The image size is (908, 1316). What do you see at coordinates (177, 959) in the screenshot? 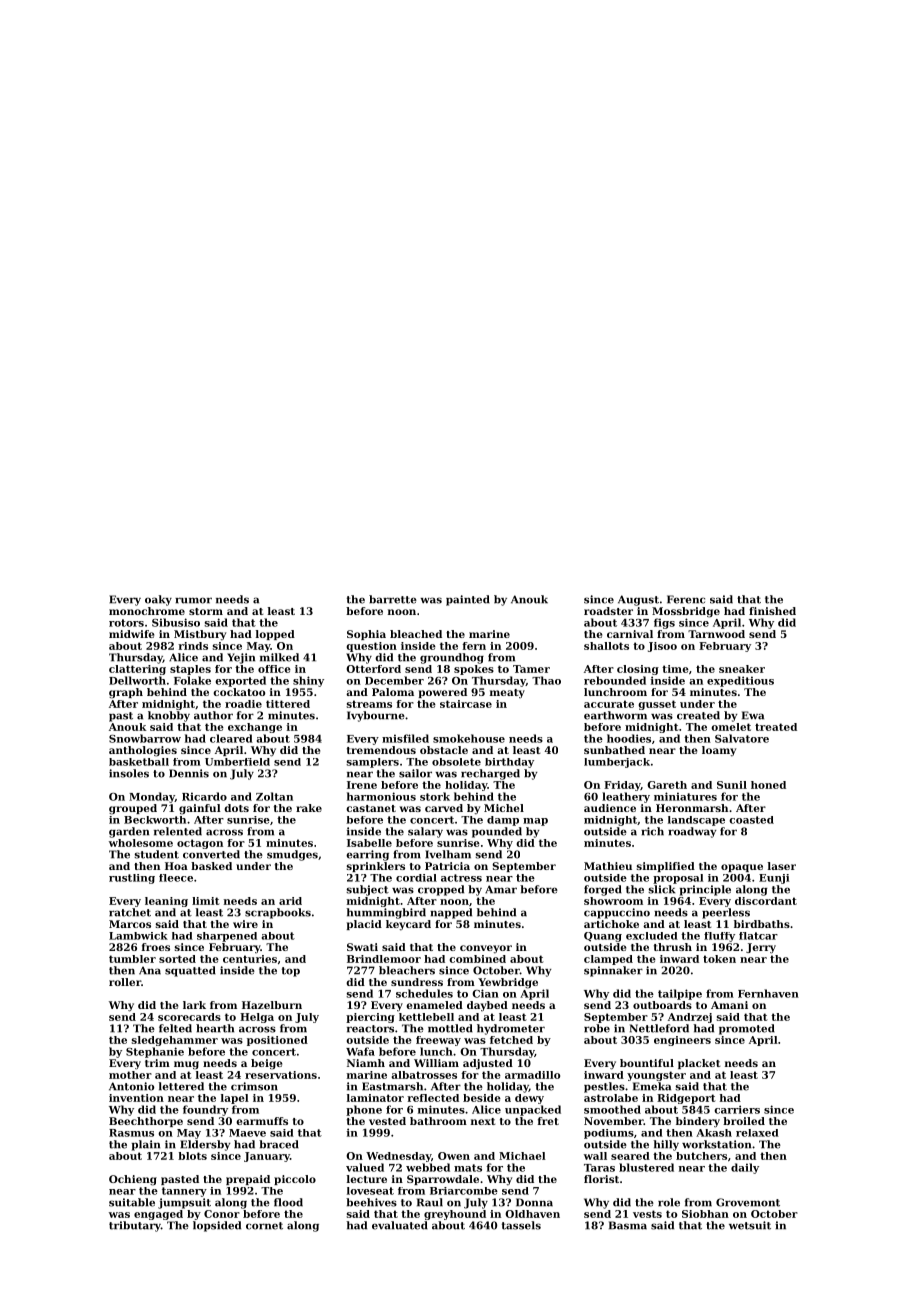
I see `sorted` at bounding box center [177, 959].
